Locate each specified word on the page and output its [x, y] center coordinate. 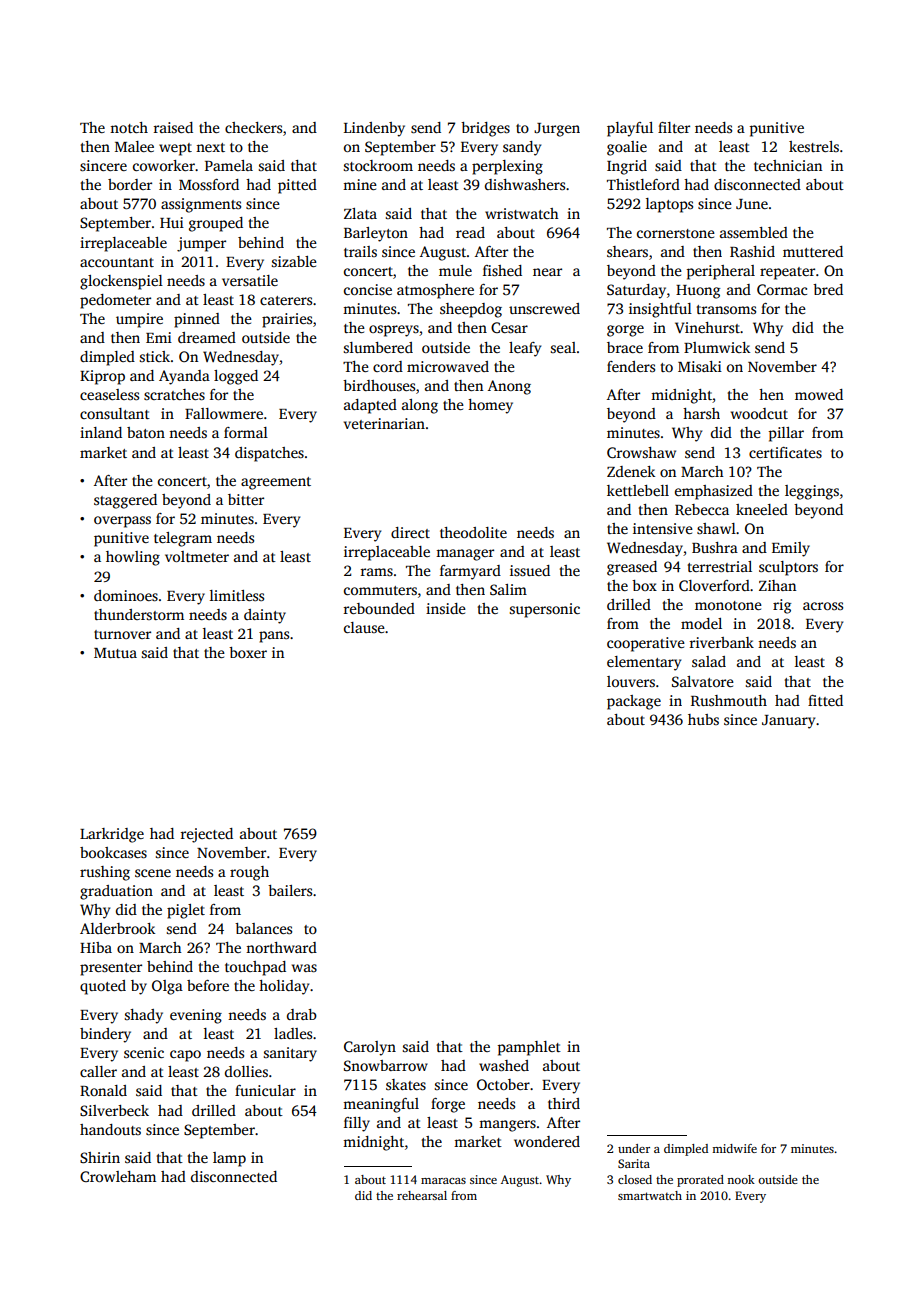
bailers [290, 890]
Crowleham [118, 1176]
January [788, 722]
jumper [201, 244]
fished [502, 270]
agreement [276, 483]
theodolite [473, 532]
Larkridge [112, 835]
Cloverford [714, 585]
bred [828, 289]
